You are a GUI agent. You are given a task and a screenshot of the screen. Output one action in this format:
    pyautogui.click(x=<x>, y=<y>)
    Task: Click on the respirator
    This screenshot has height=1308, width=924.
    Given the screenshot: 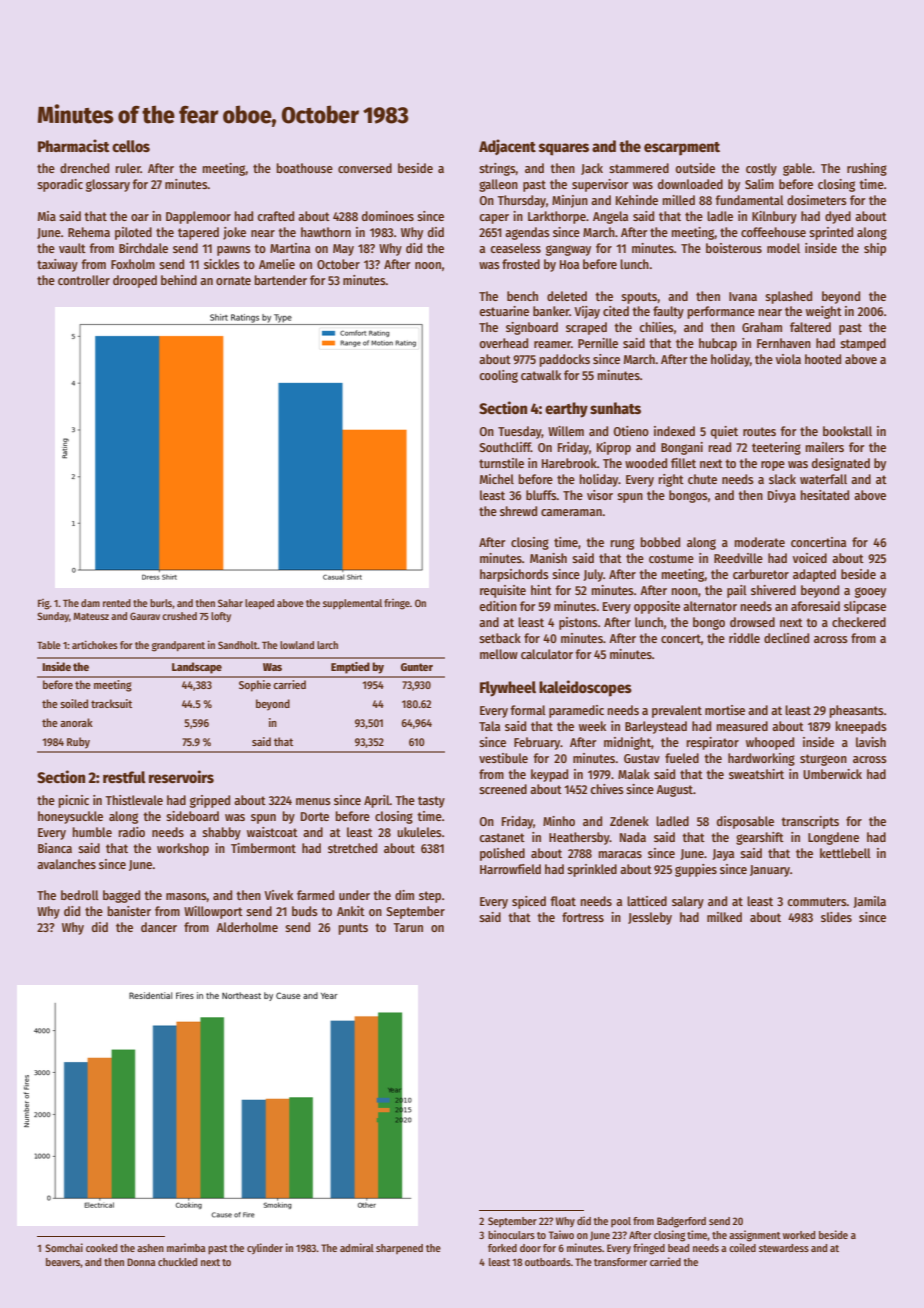 What is the action you would take?
    pyautogui.click(x=712, y=743)
